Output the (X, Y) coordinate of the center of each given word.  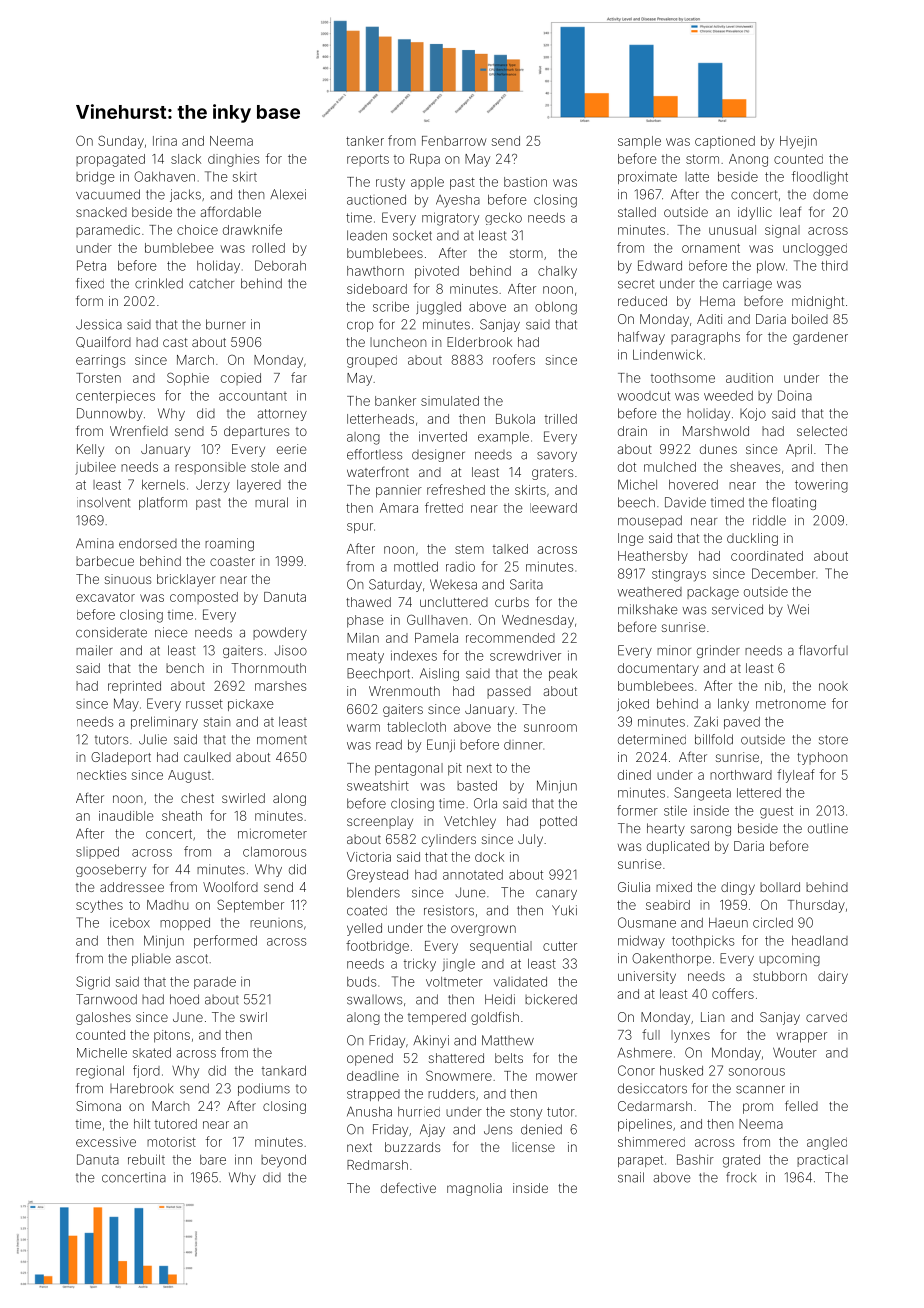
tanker (365, 141)
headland (820, 941)
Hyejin (798, 142)
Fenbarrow (454, 141)
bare (213, 1160)
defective (408, 1188)
